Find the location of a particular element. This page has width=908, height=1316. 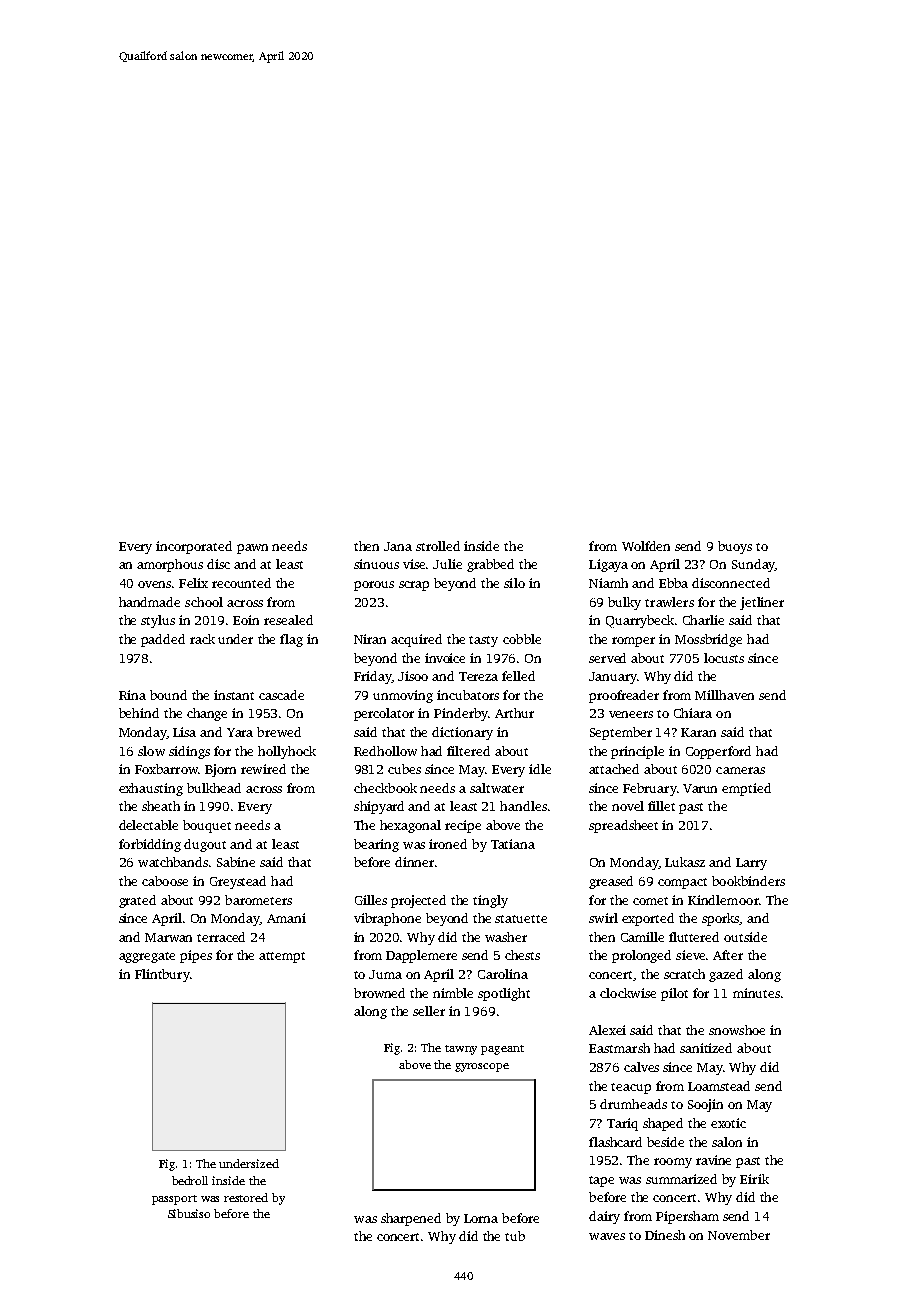

Arthur is located at coordinates (514, 713).
